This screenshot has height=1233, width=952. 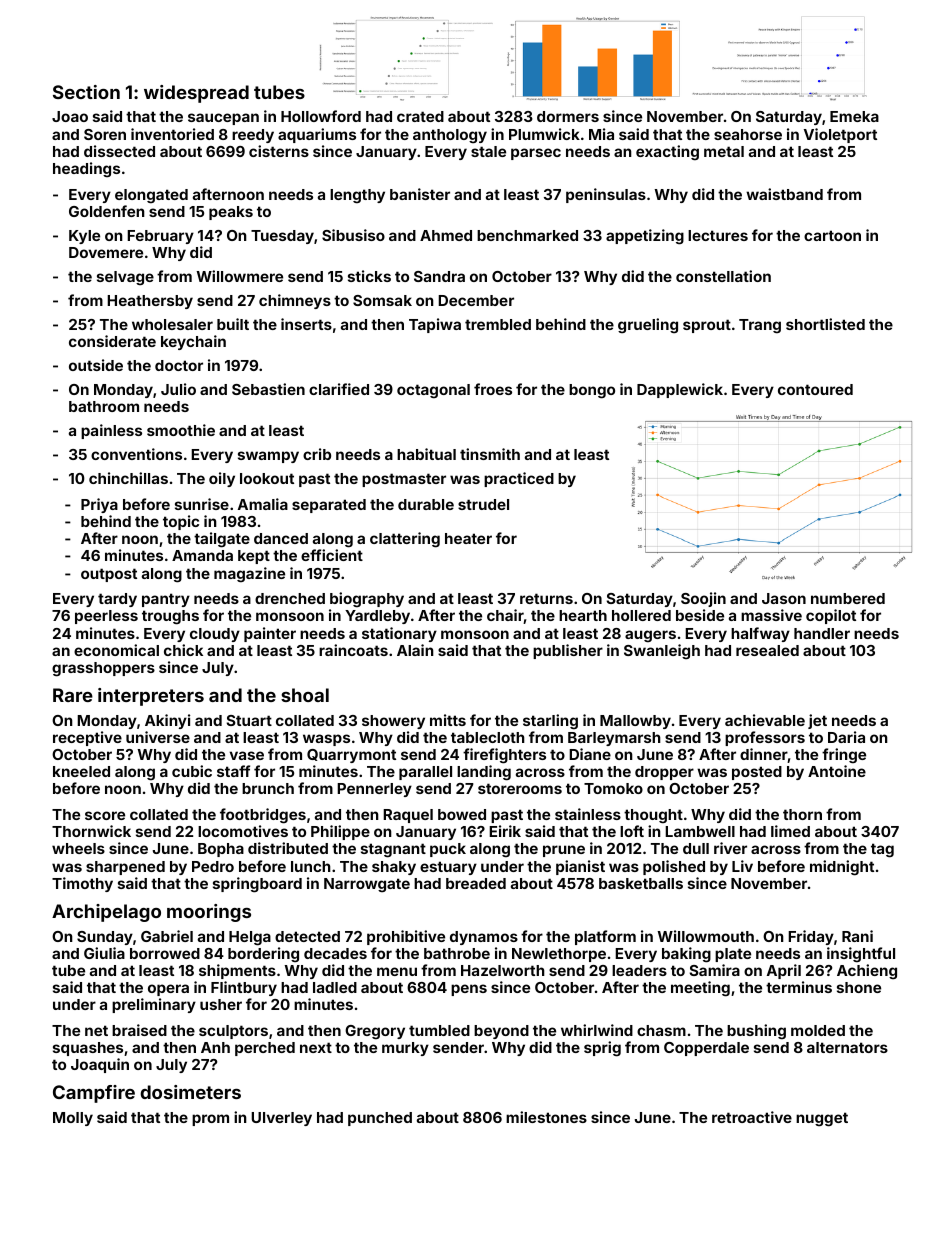 What do you see at coordinates (825, 324) in the screenshot?
I see `shortlisted` at bounding box center [825, 324].
